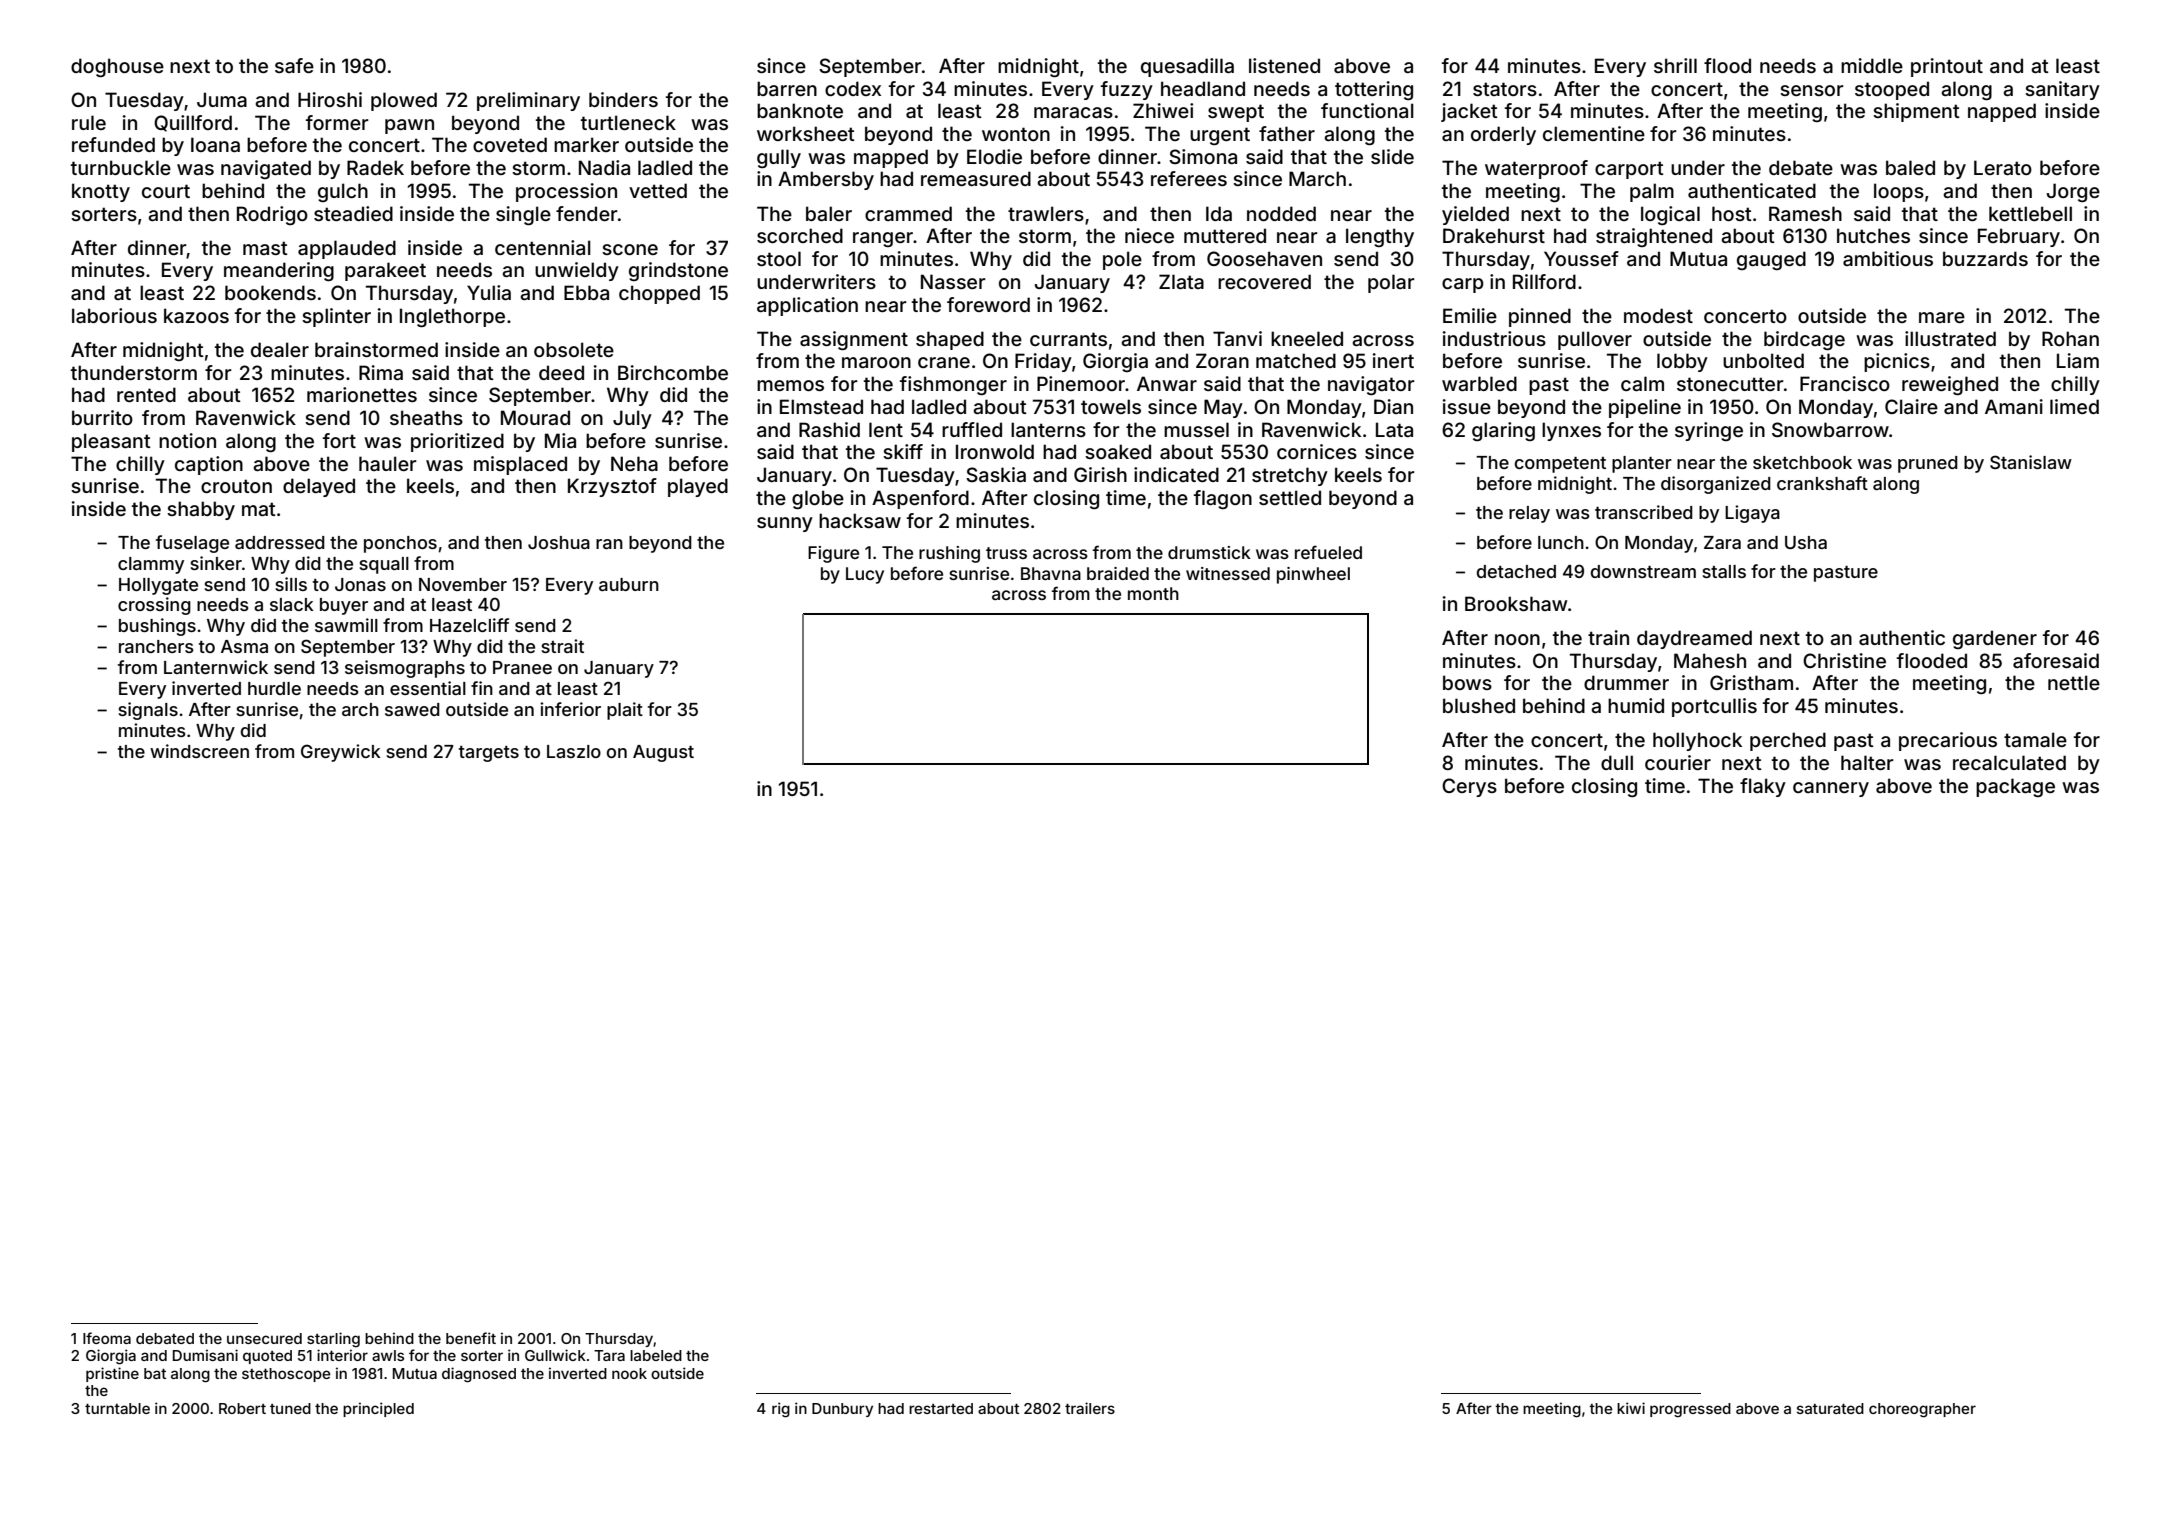  I want to click on cornices, so click(1317, 451).
